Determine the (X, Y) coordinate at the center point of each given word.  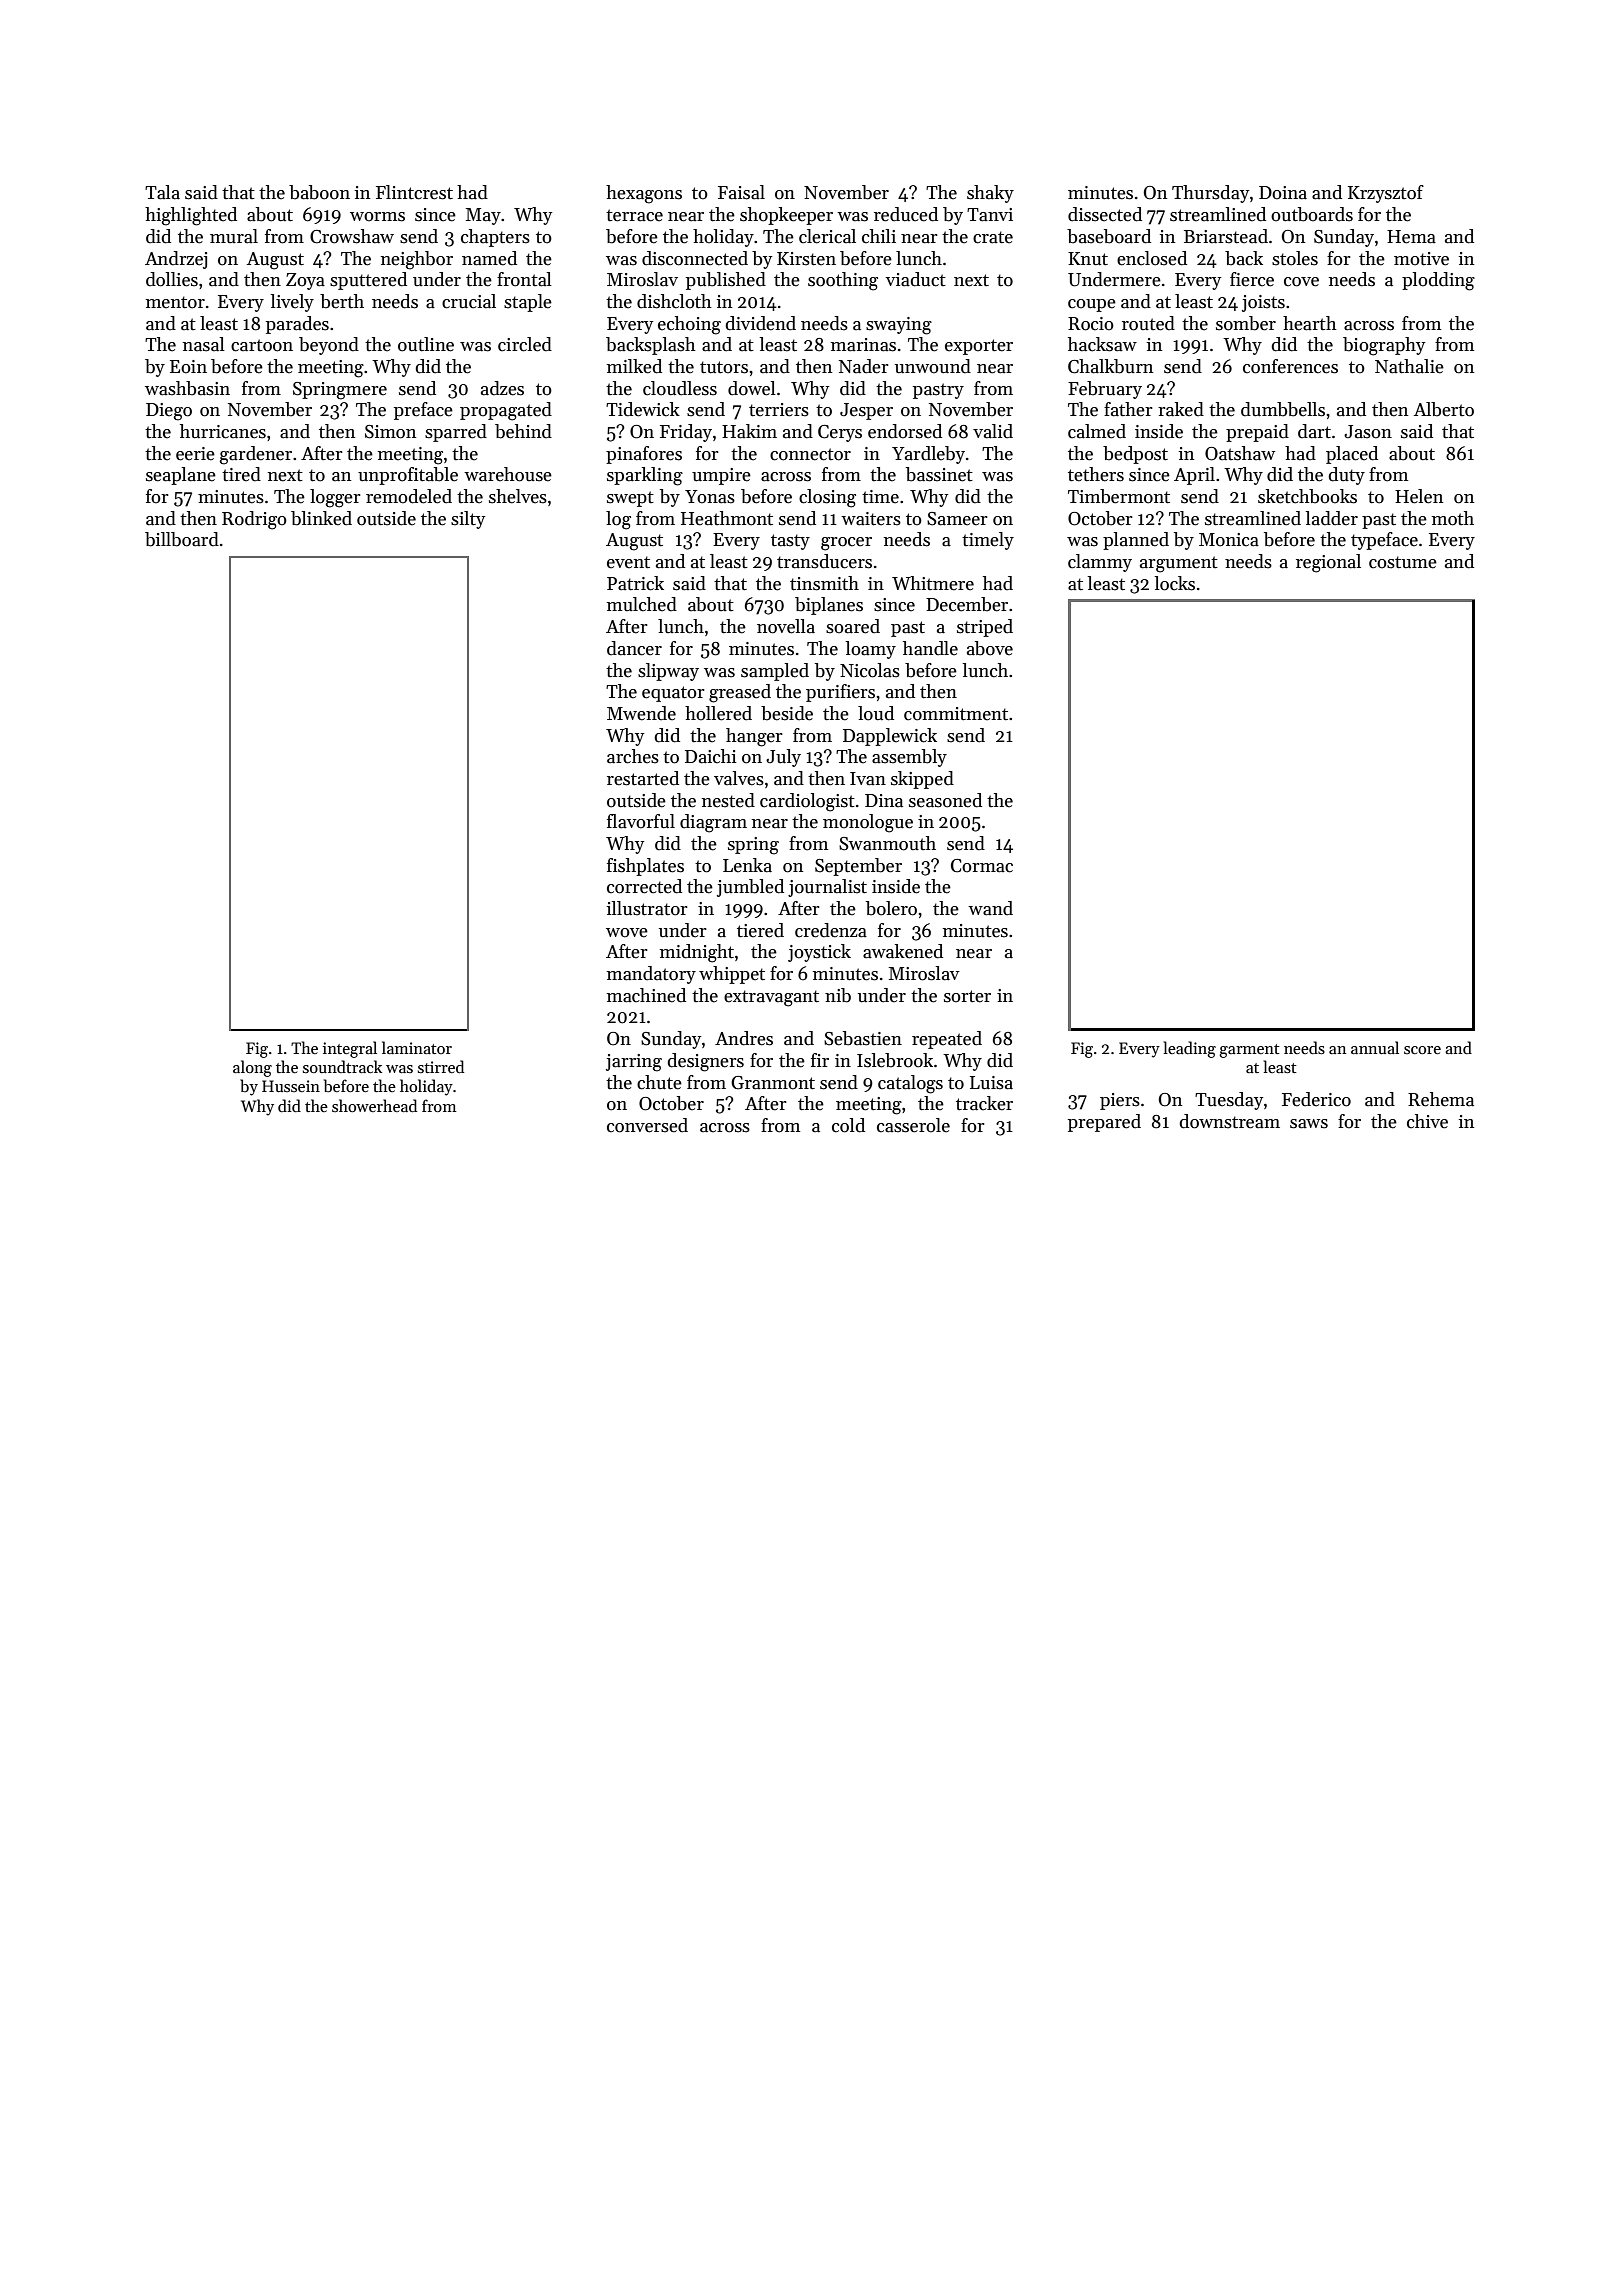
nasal (204, 344)
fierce (1252, 279)
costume (1403, 562)
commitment (956, 714)
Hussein (291, 1086)
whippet (732, 975)
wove (627, 933)
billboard (182, 539)
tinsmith (824, 583)
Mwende (641, 713)
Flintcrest (414, 192)
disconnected (695, 258)
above (990, 648)
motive (1421, 259)
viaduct (915, 279)
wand (990, 908)
